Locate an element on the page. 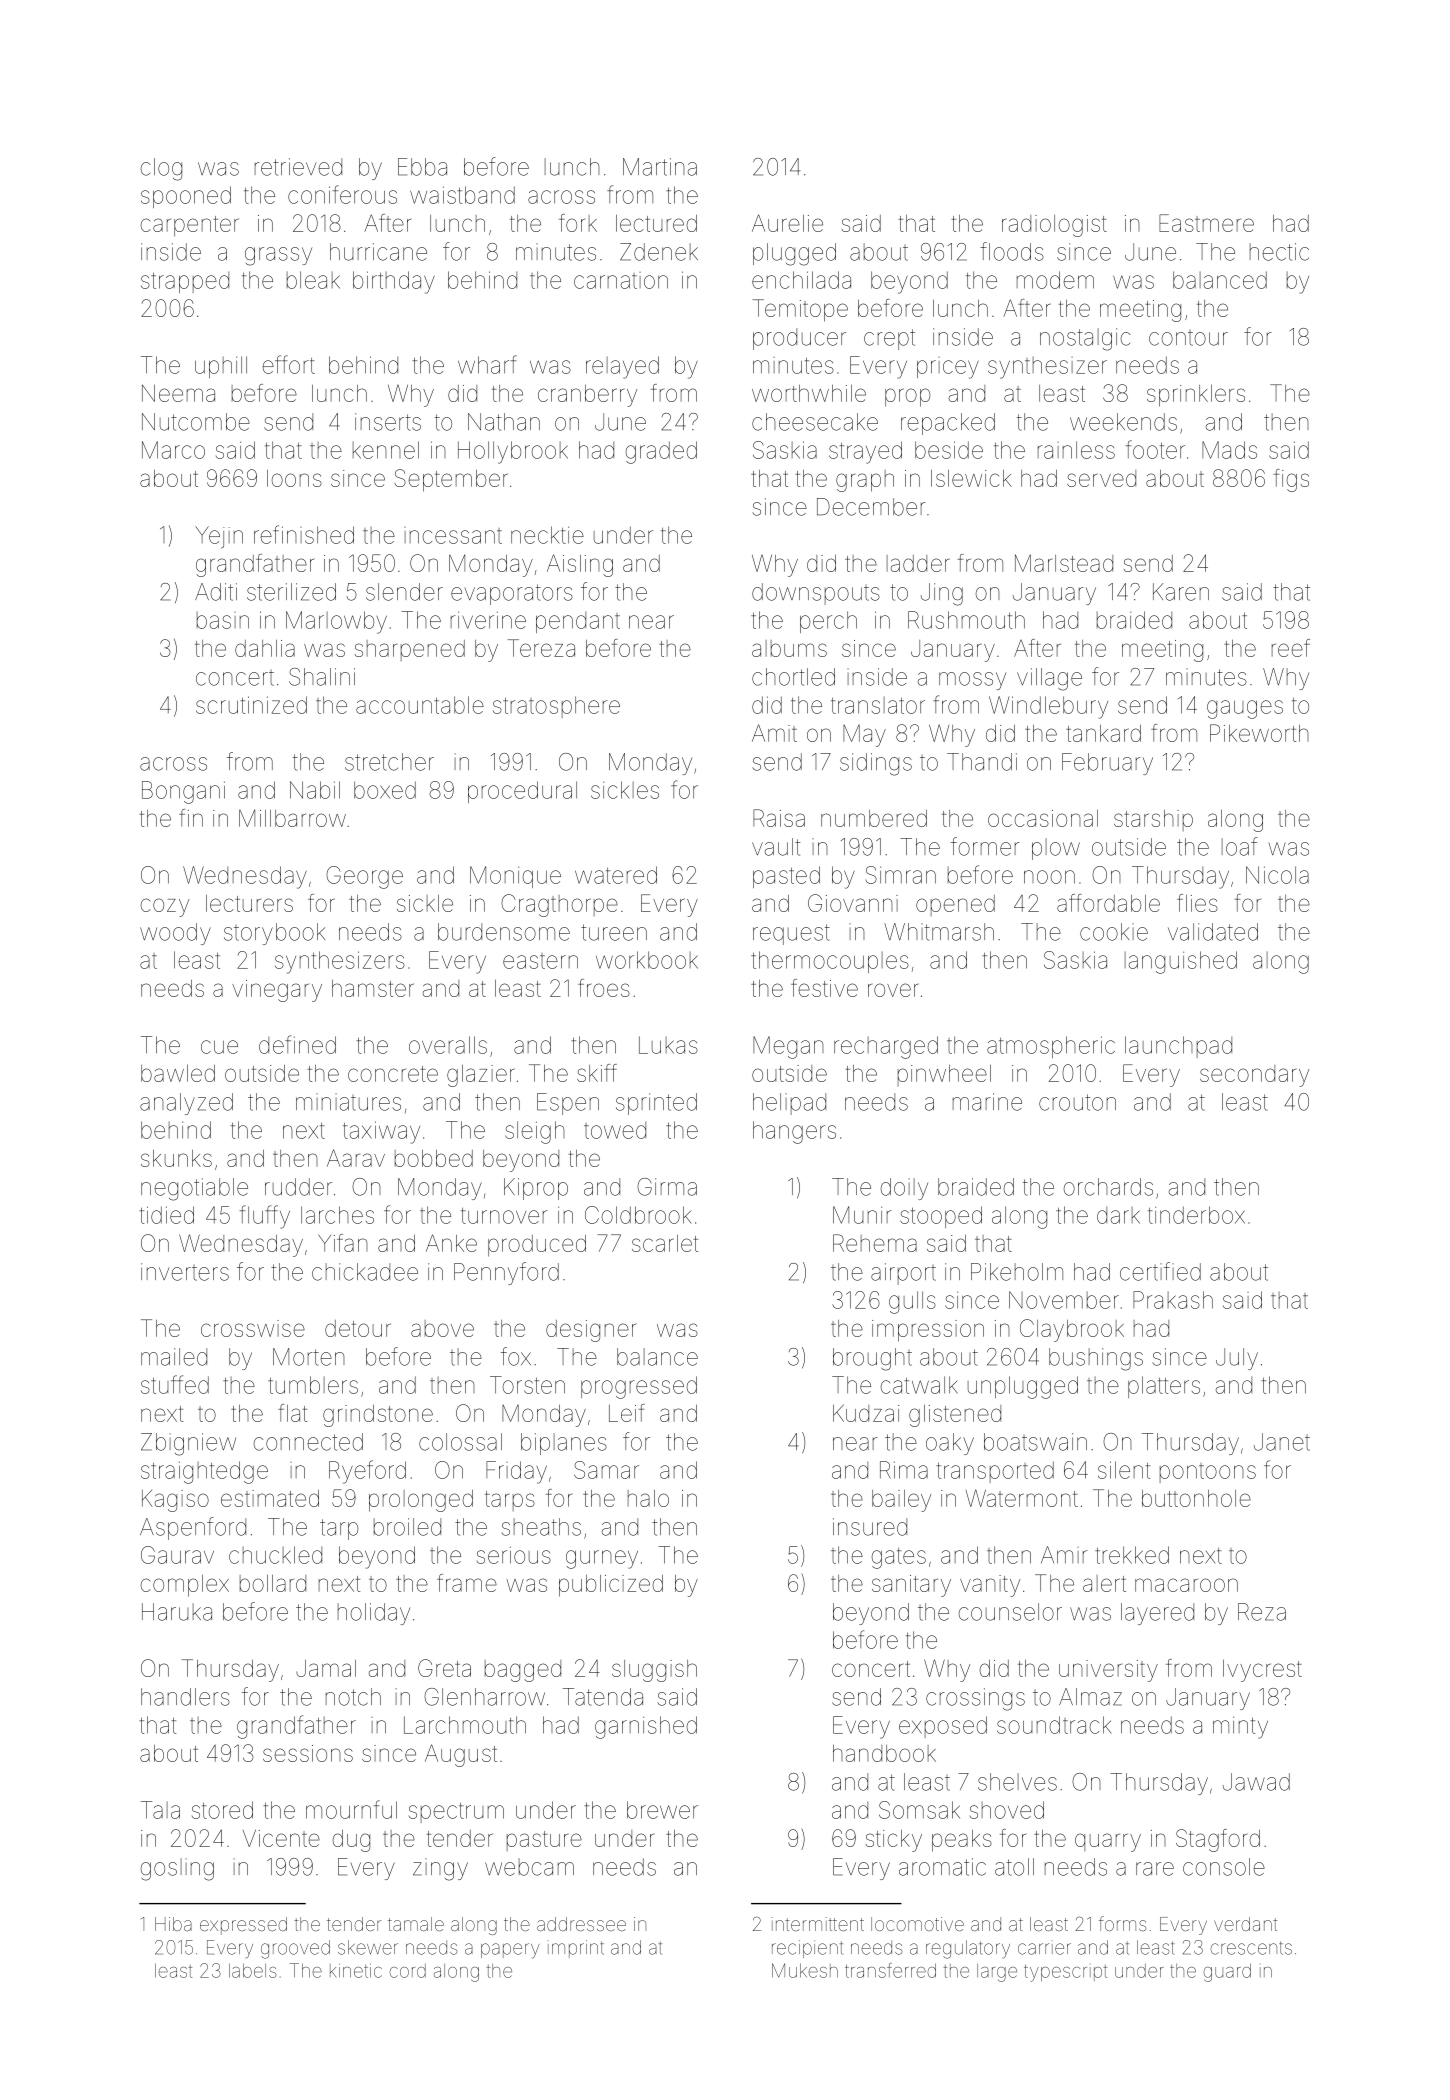 The image size is (1450, 2100). Hiba is located at coordinates (173, 1924).
